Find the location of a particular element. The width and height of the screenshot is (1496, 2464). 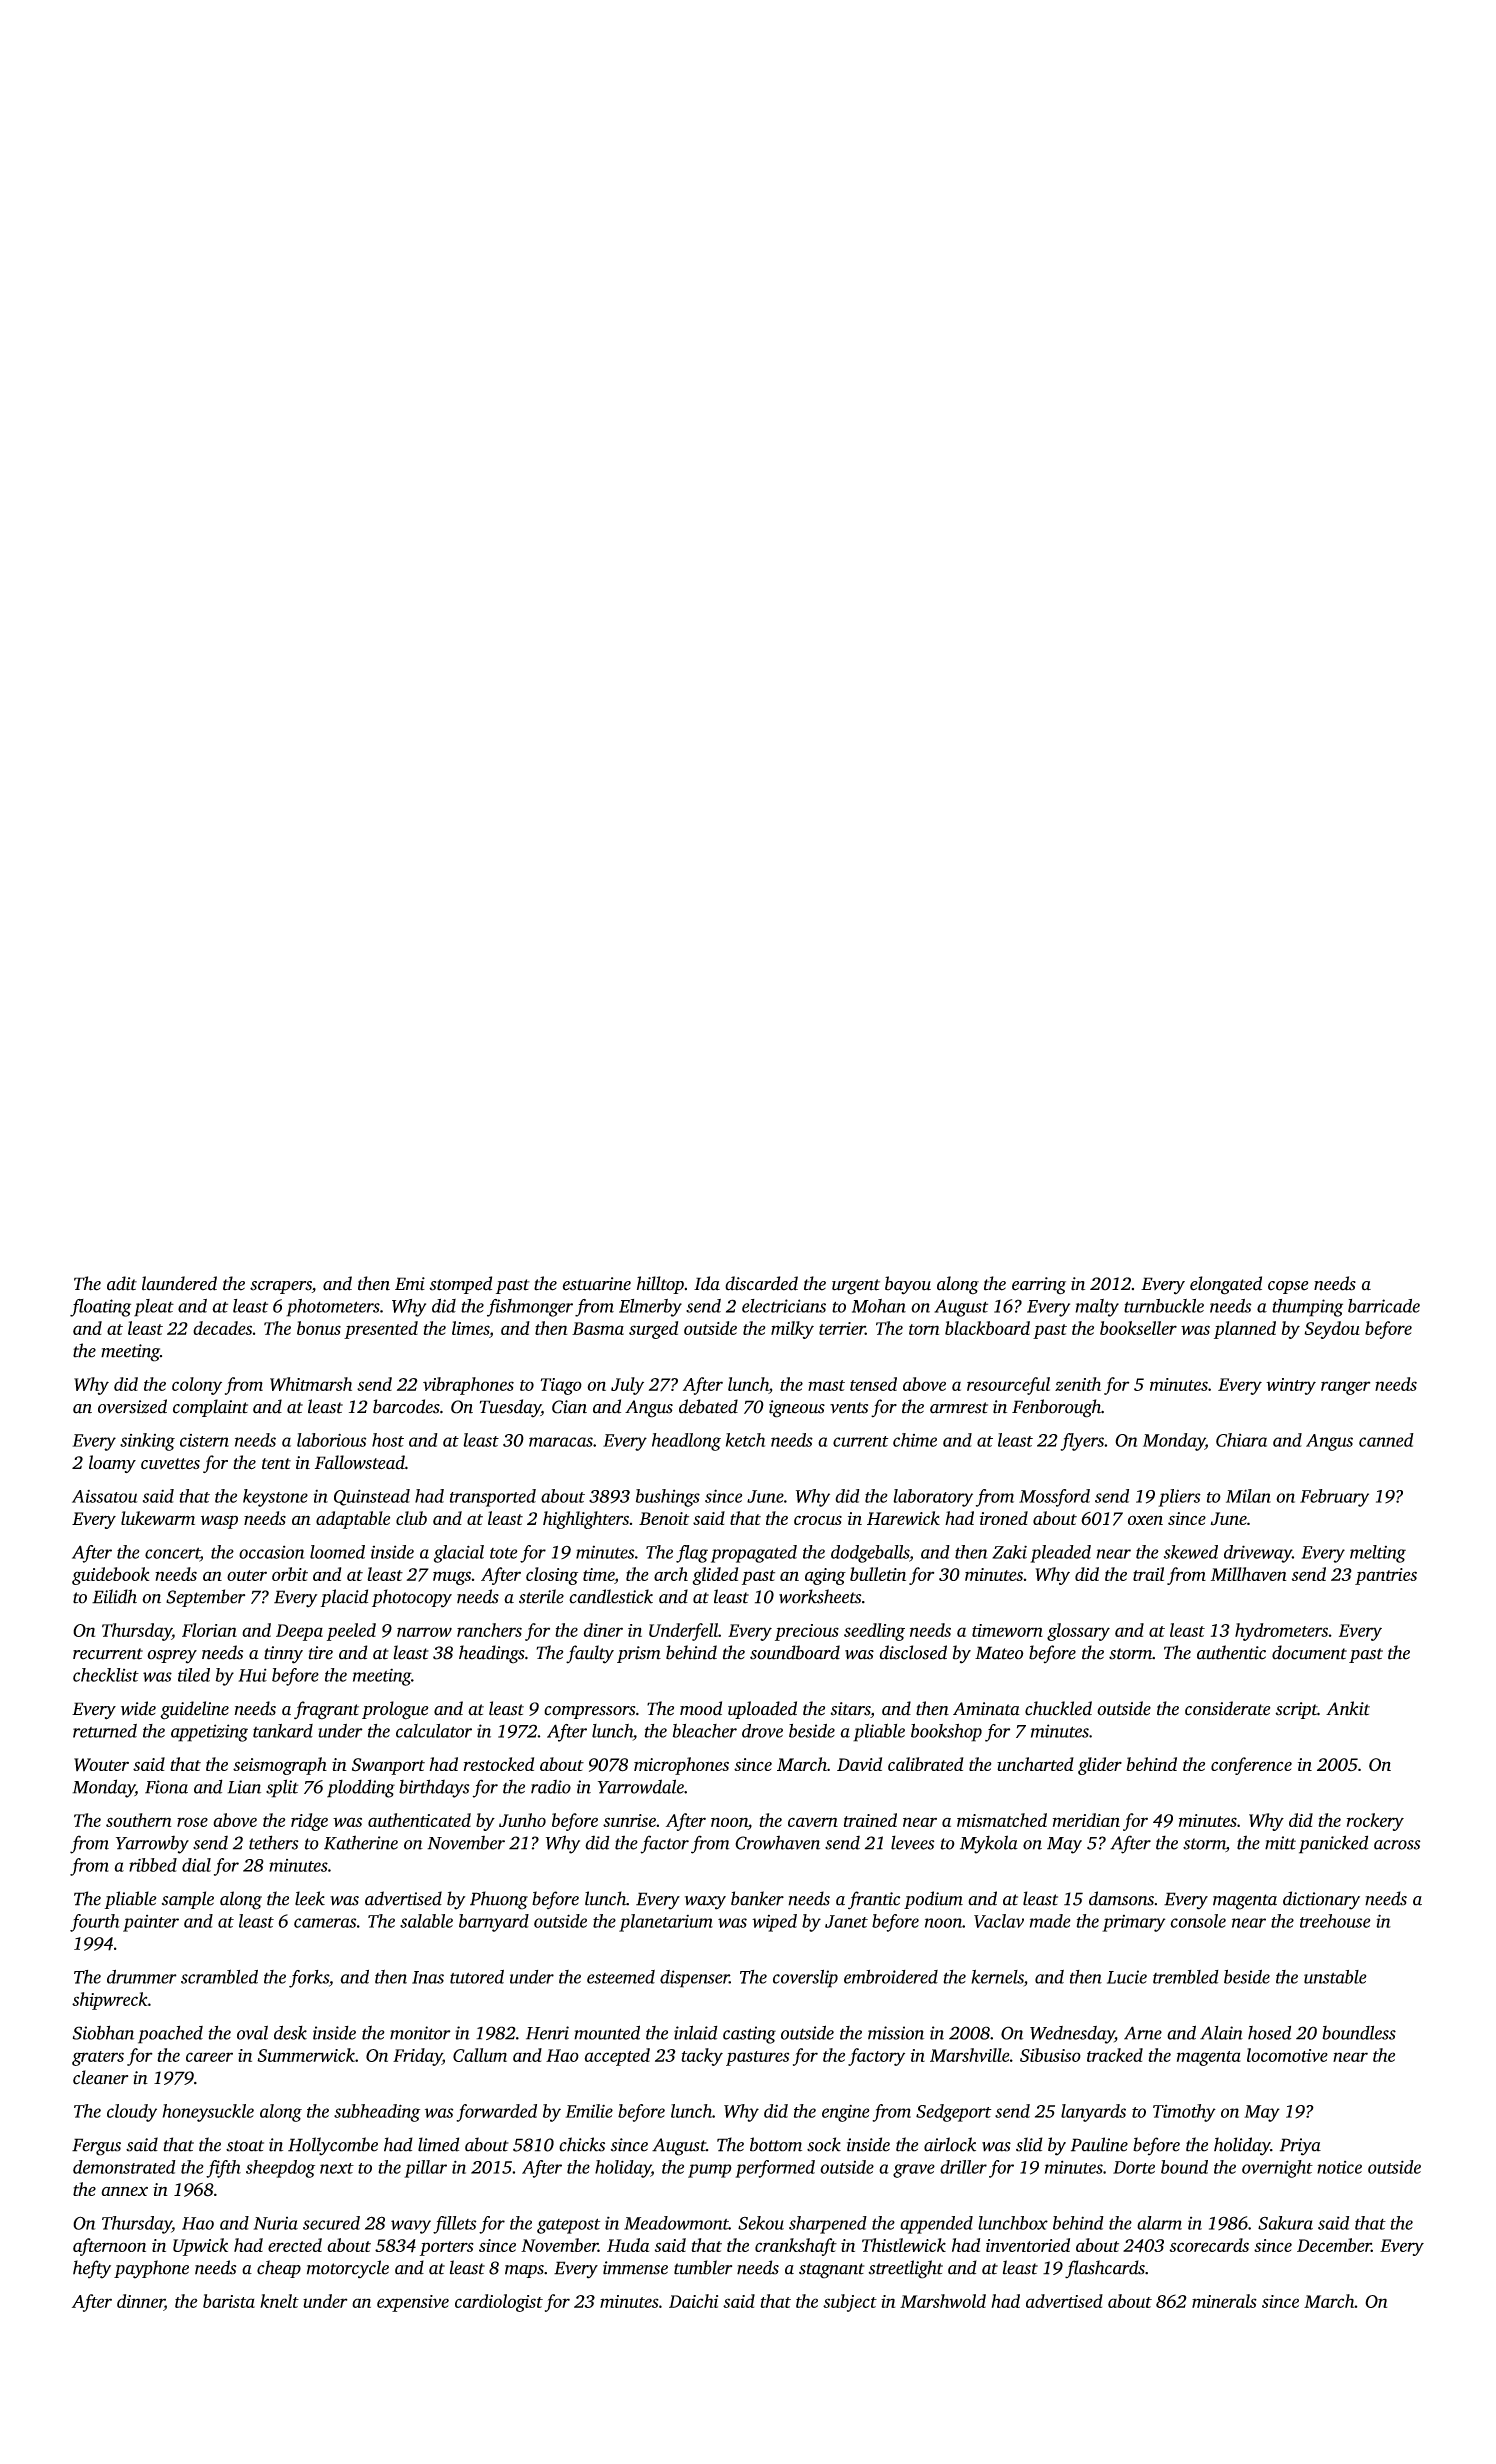

colony is located at coordinates (197, 1386).
